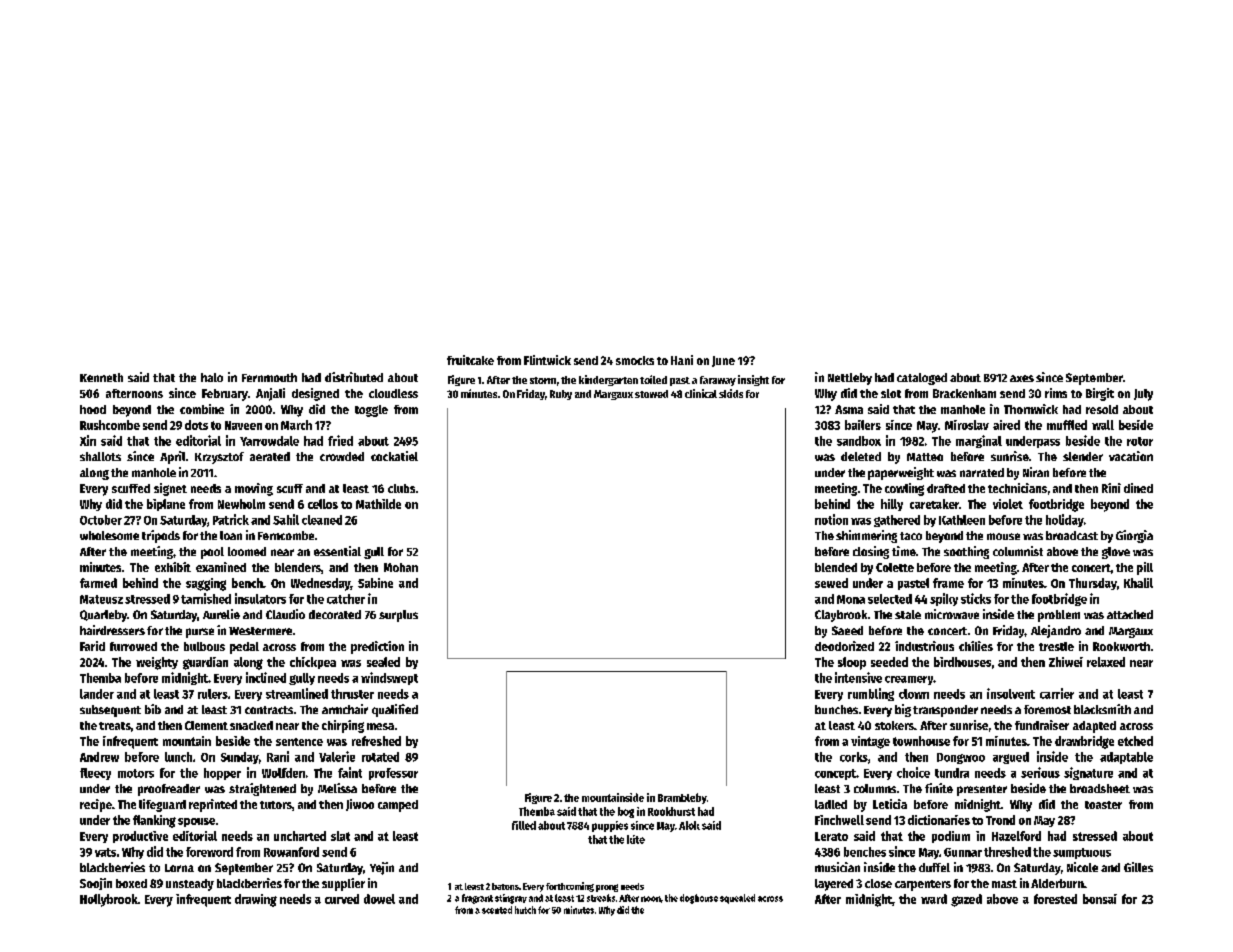  Describe the element at coordinates (350, 772) in the screenshot. I see `faint` at that location.
